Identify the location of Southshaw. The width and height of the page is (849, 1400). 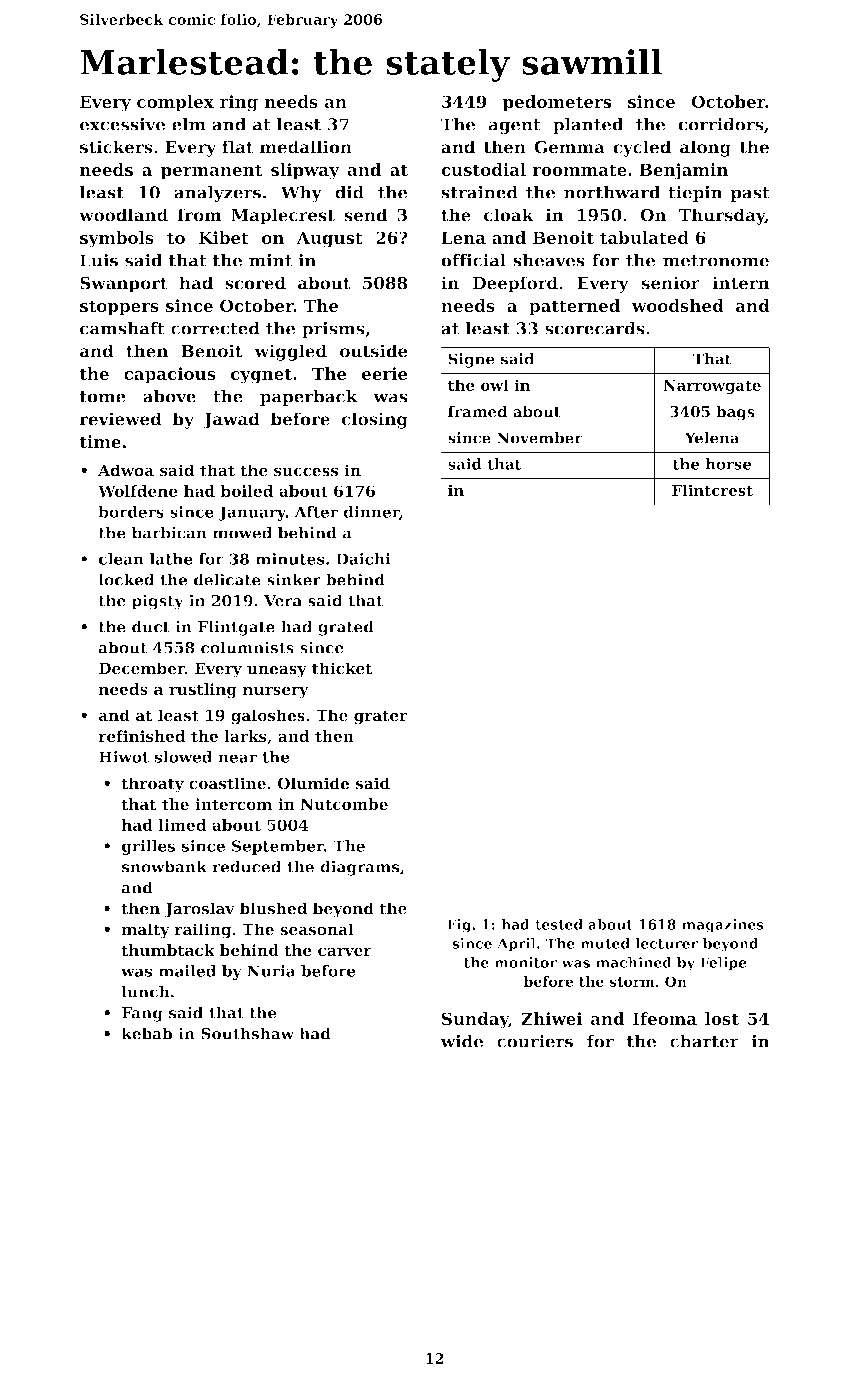
(247, 1033).
